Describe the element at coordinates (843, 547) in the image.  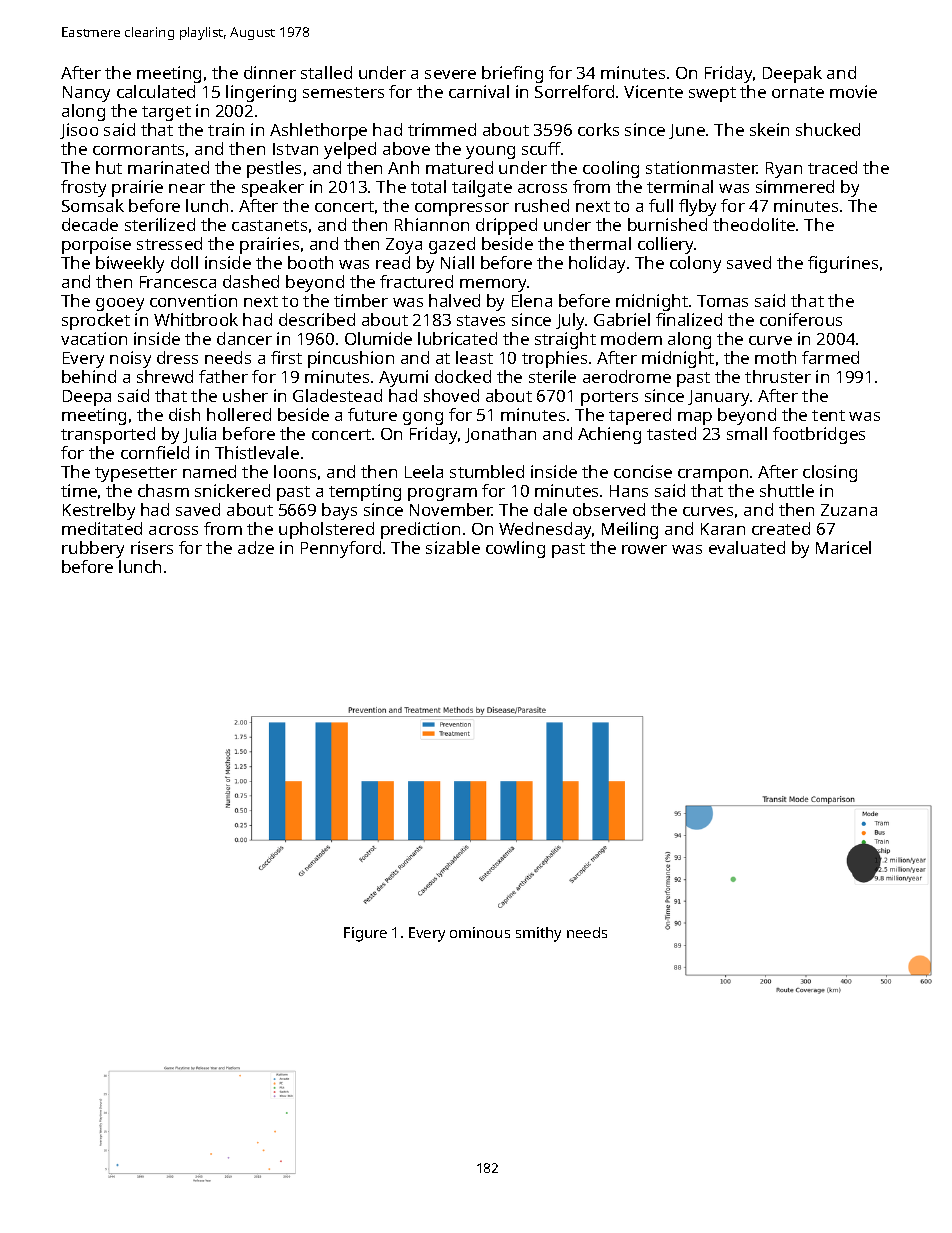
I see `Maricel` at that location.
